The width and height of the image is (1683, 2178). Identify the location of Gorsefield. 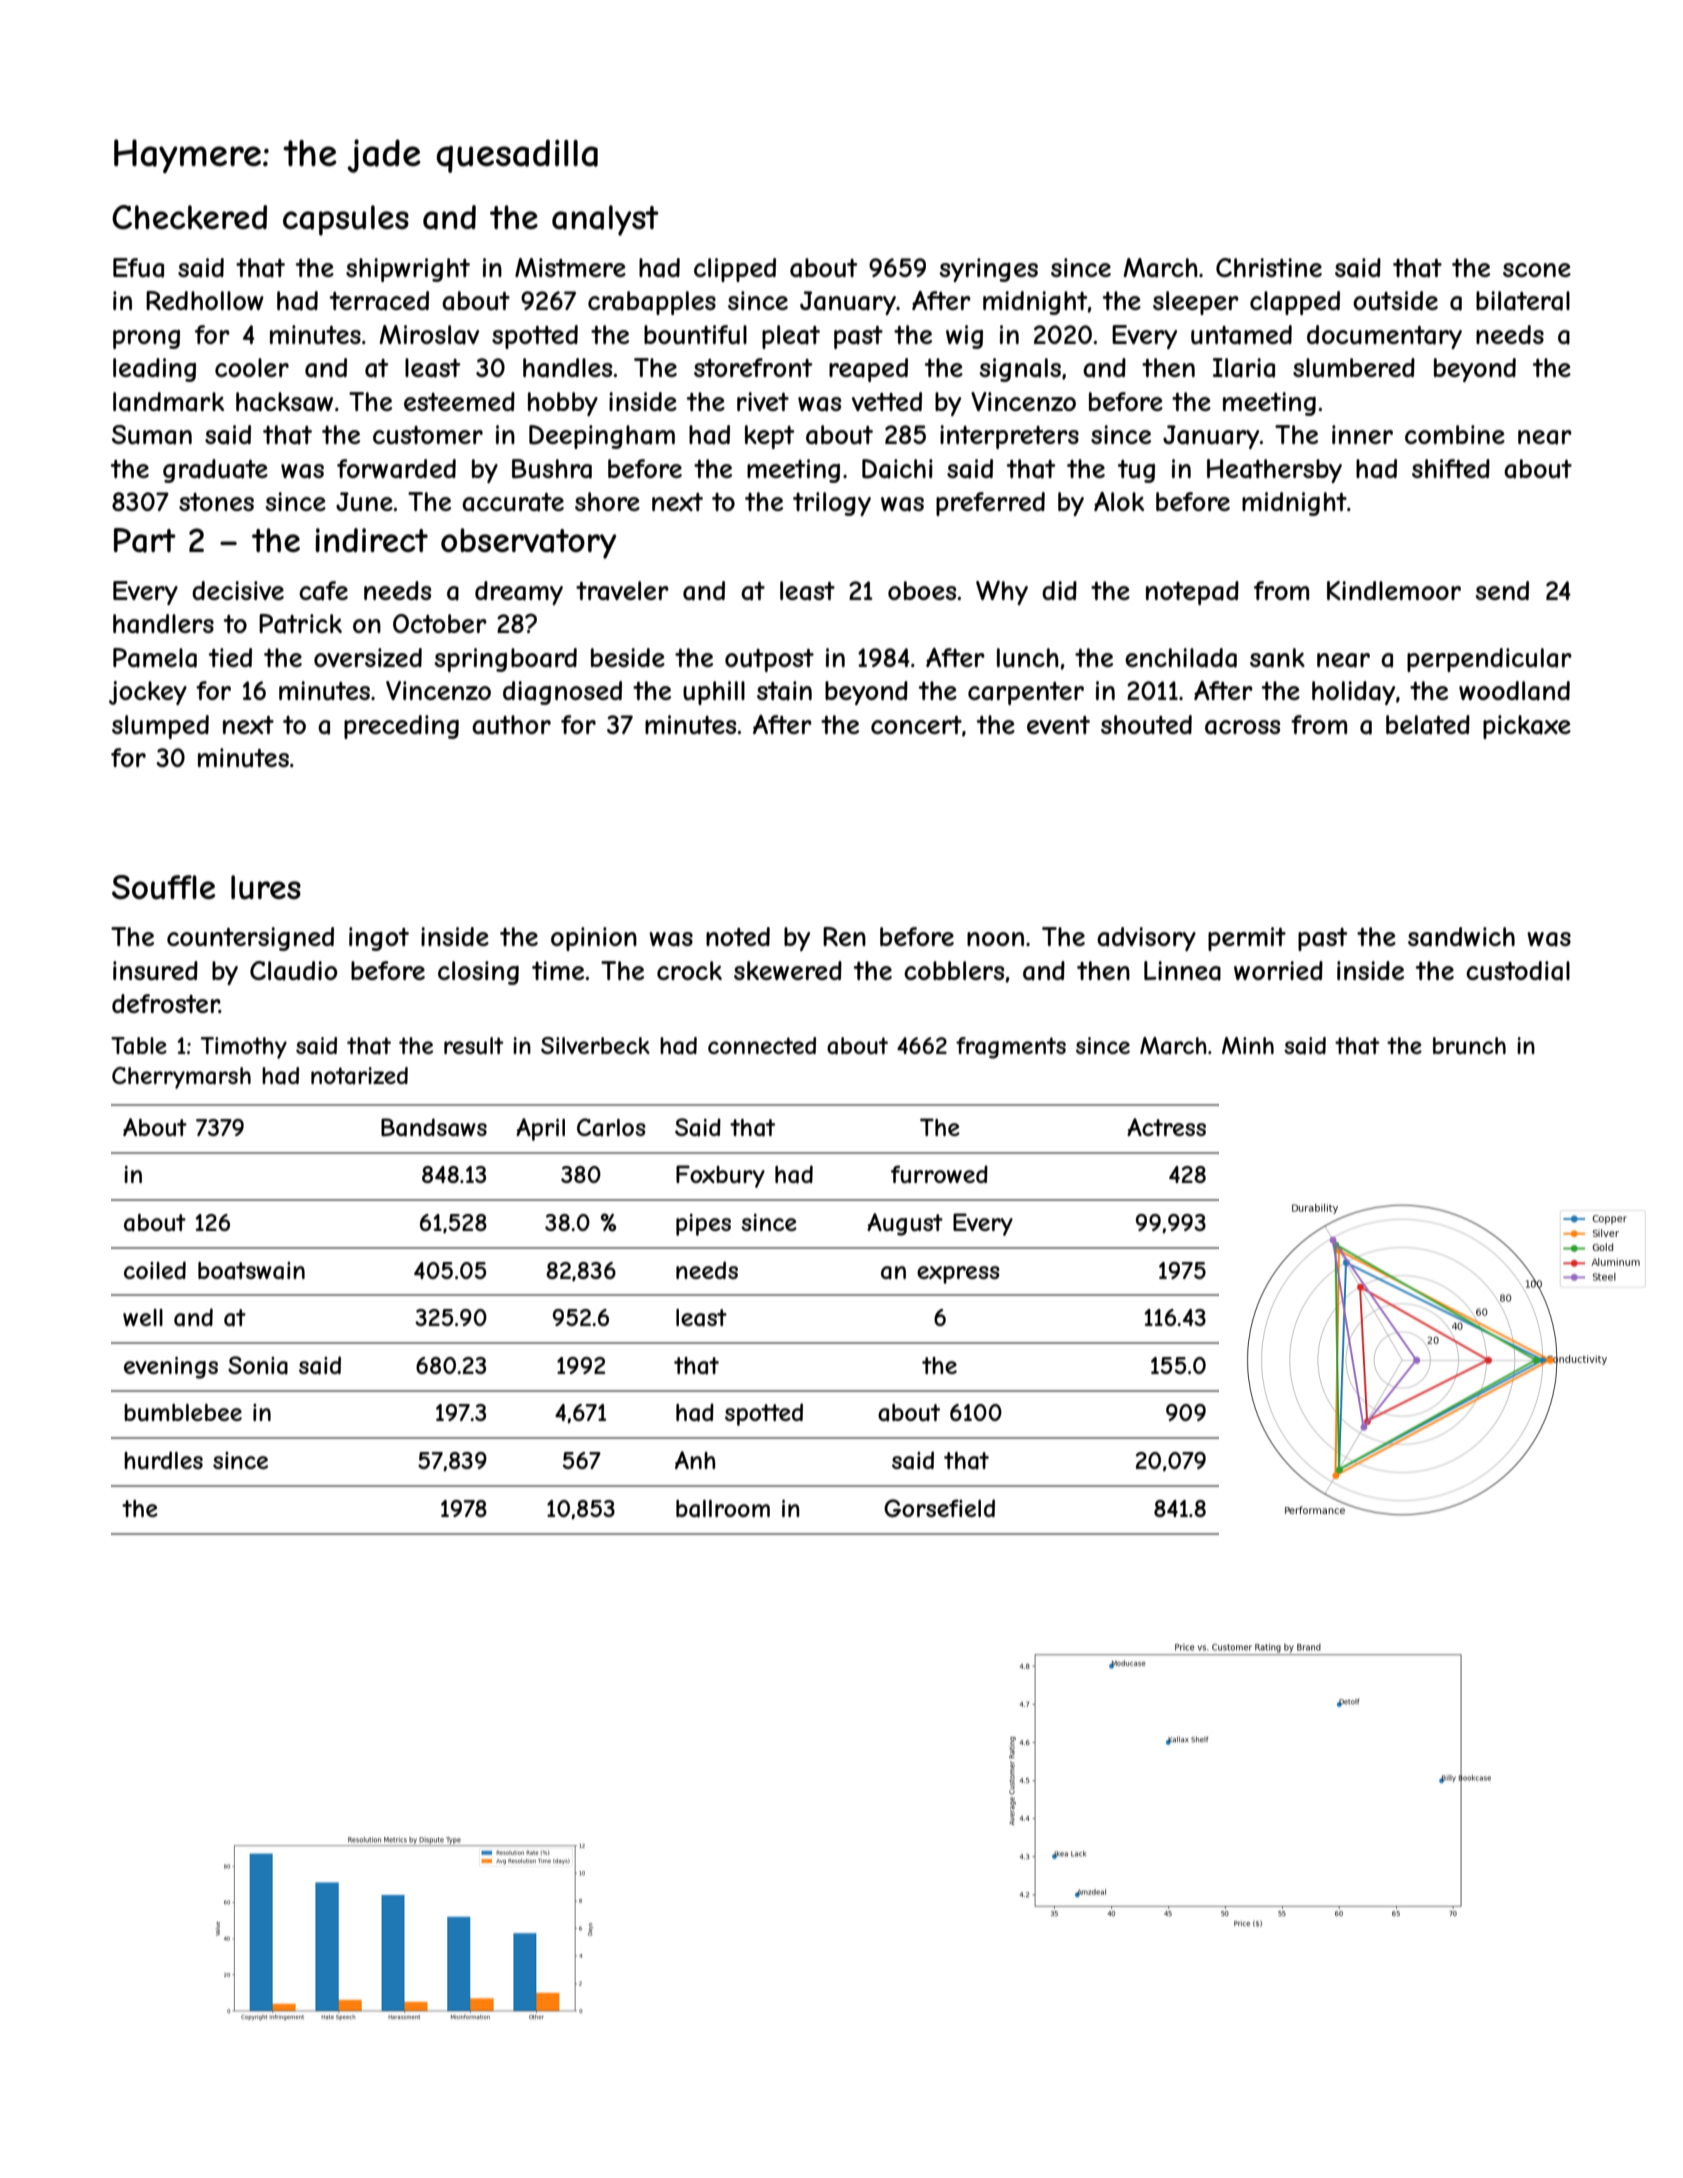
(939, 1508).
